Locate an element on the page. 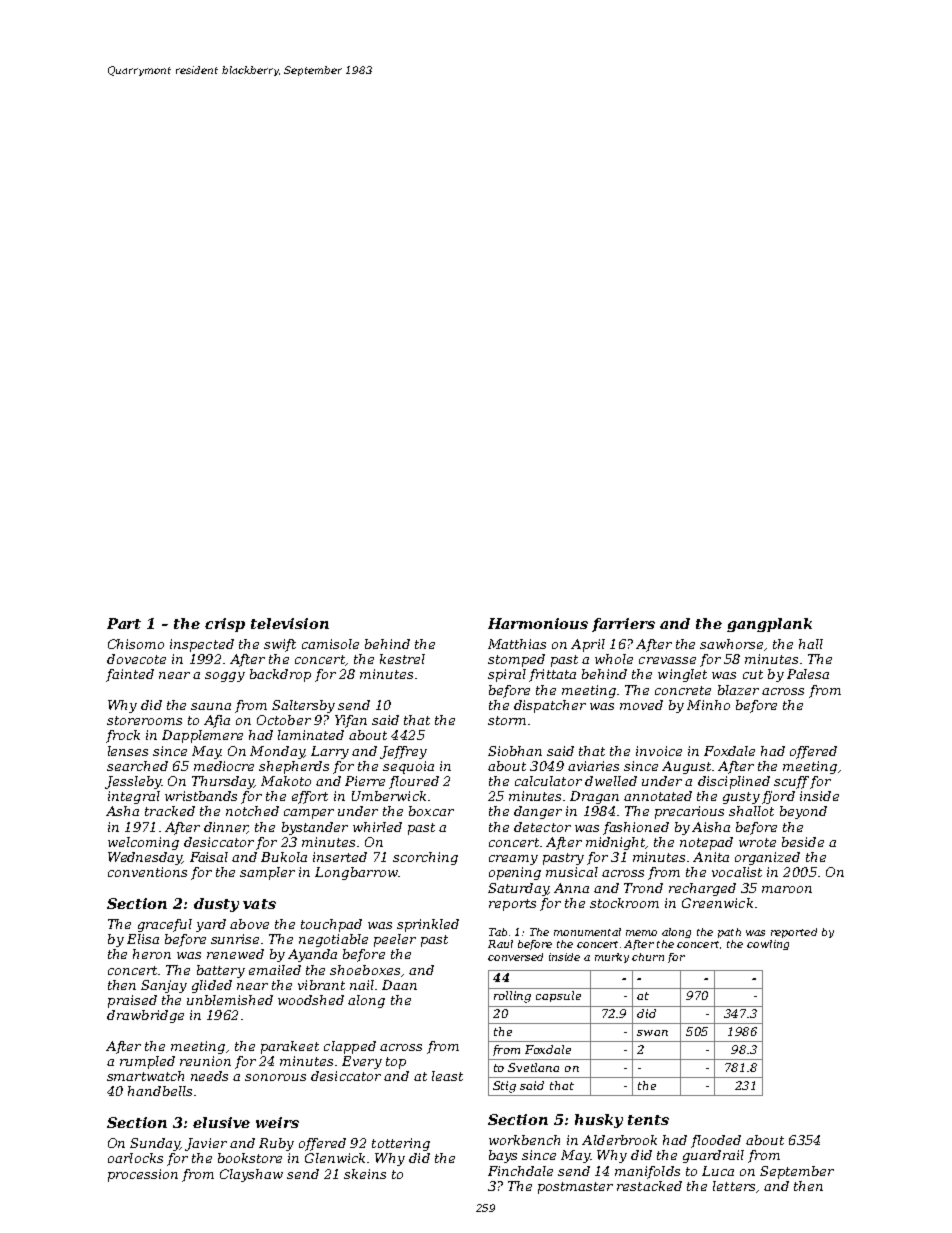 This document has height=1233, width=952. gangplank is located at coordinates (769, 625).
